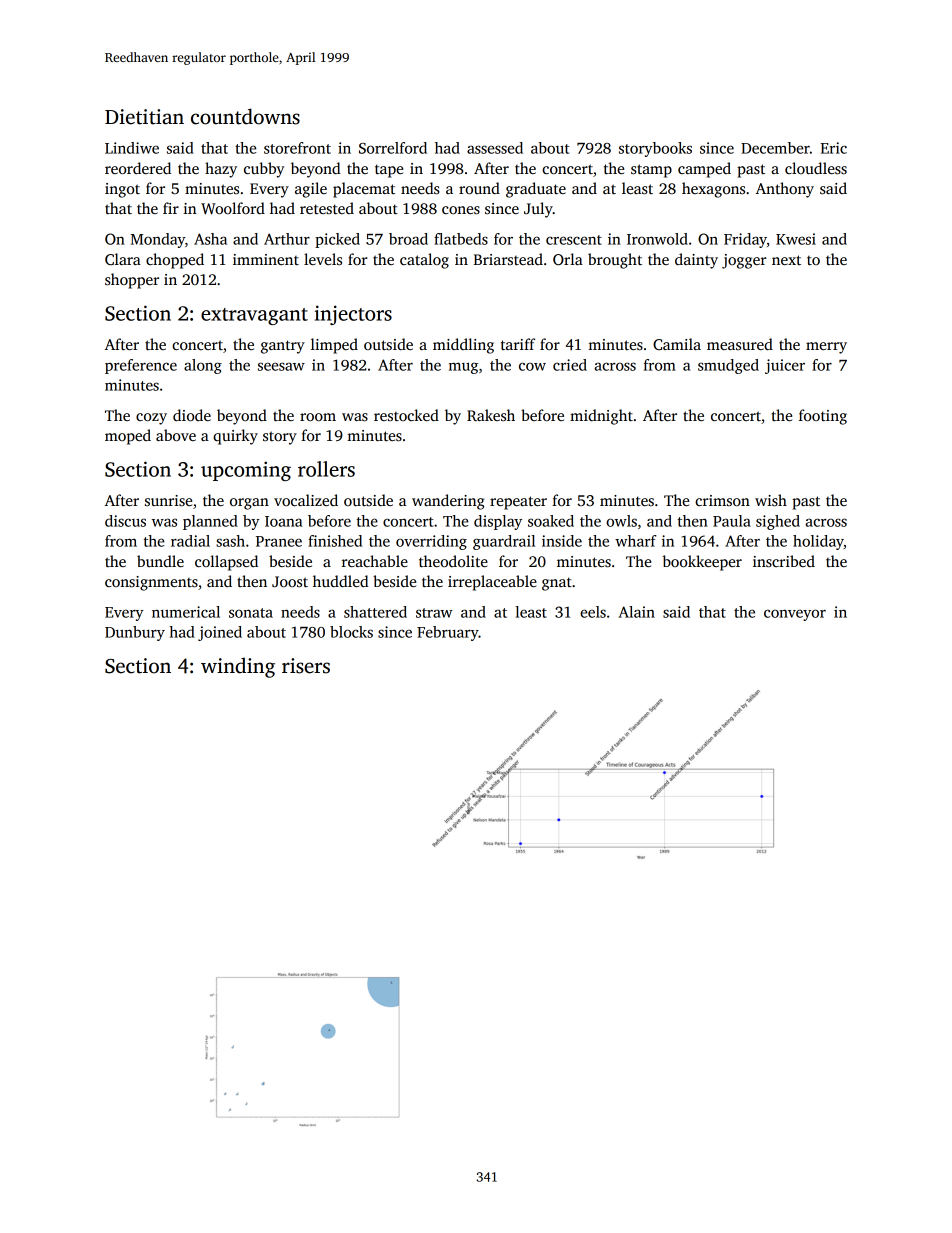 The image size is (952, 1233). What do you see at coordinates (245, 116) in the page?
I see `countdowns` at bounding box center [245, 116].
